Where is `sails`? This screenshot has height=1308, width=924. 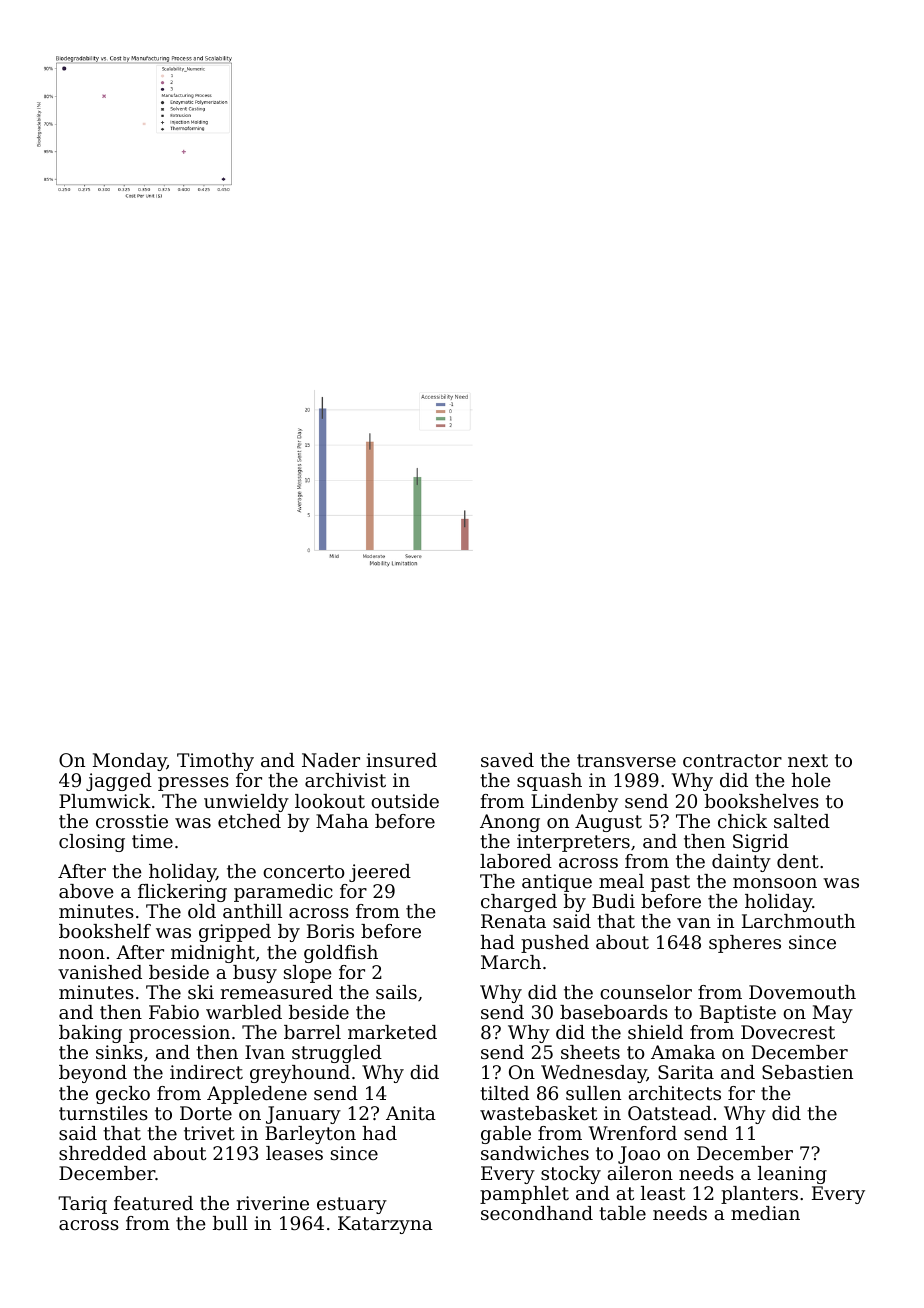
sails is located at coordinates (396, 992).
